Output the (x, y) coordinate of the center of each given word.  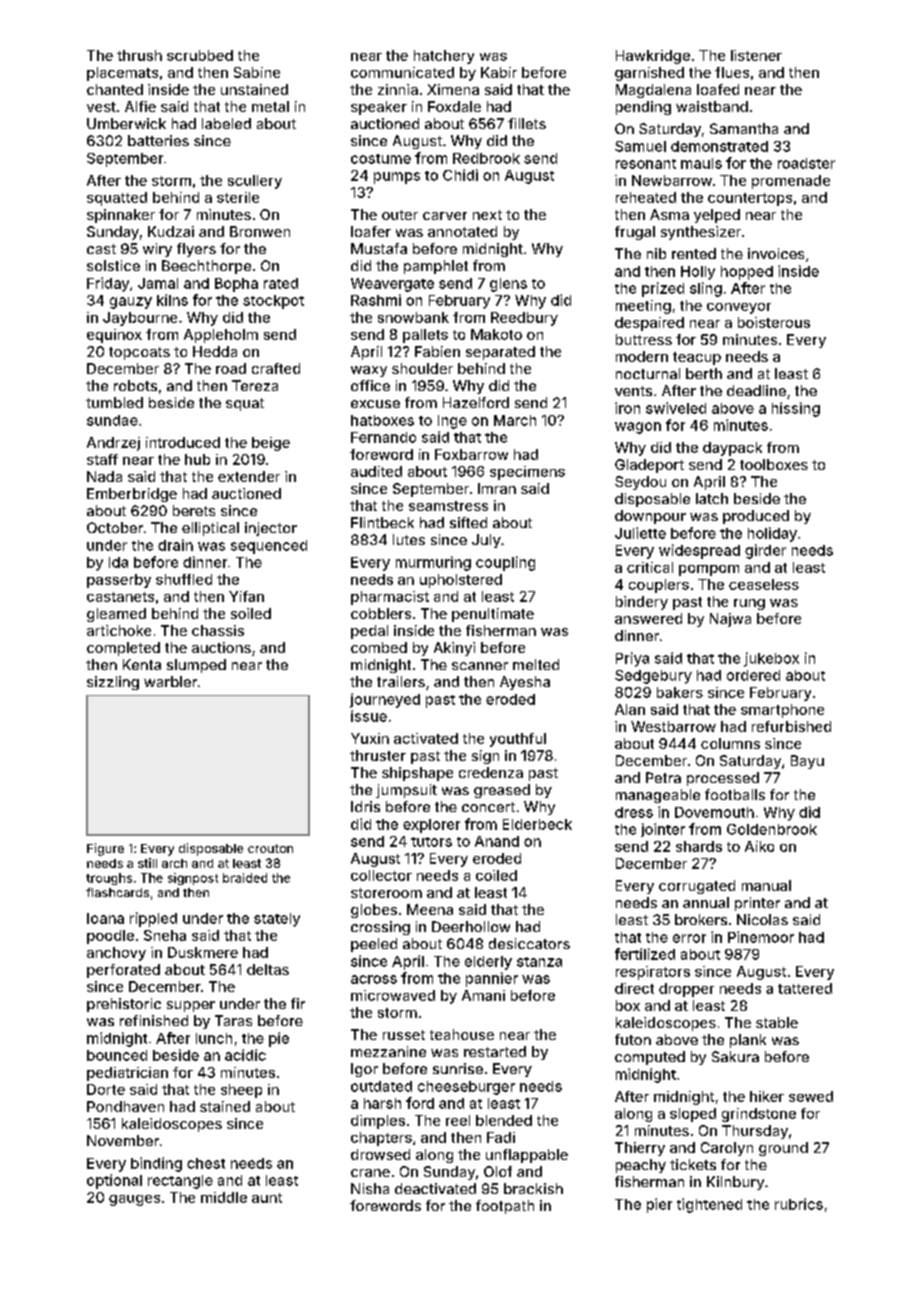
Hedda (215, 351)
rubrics (799, 1204)
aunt (267, 1198)
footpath (505, 1207)
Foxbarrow (471, 454)
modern (642, 356)
